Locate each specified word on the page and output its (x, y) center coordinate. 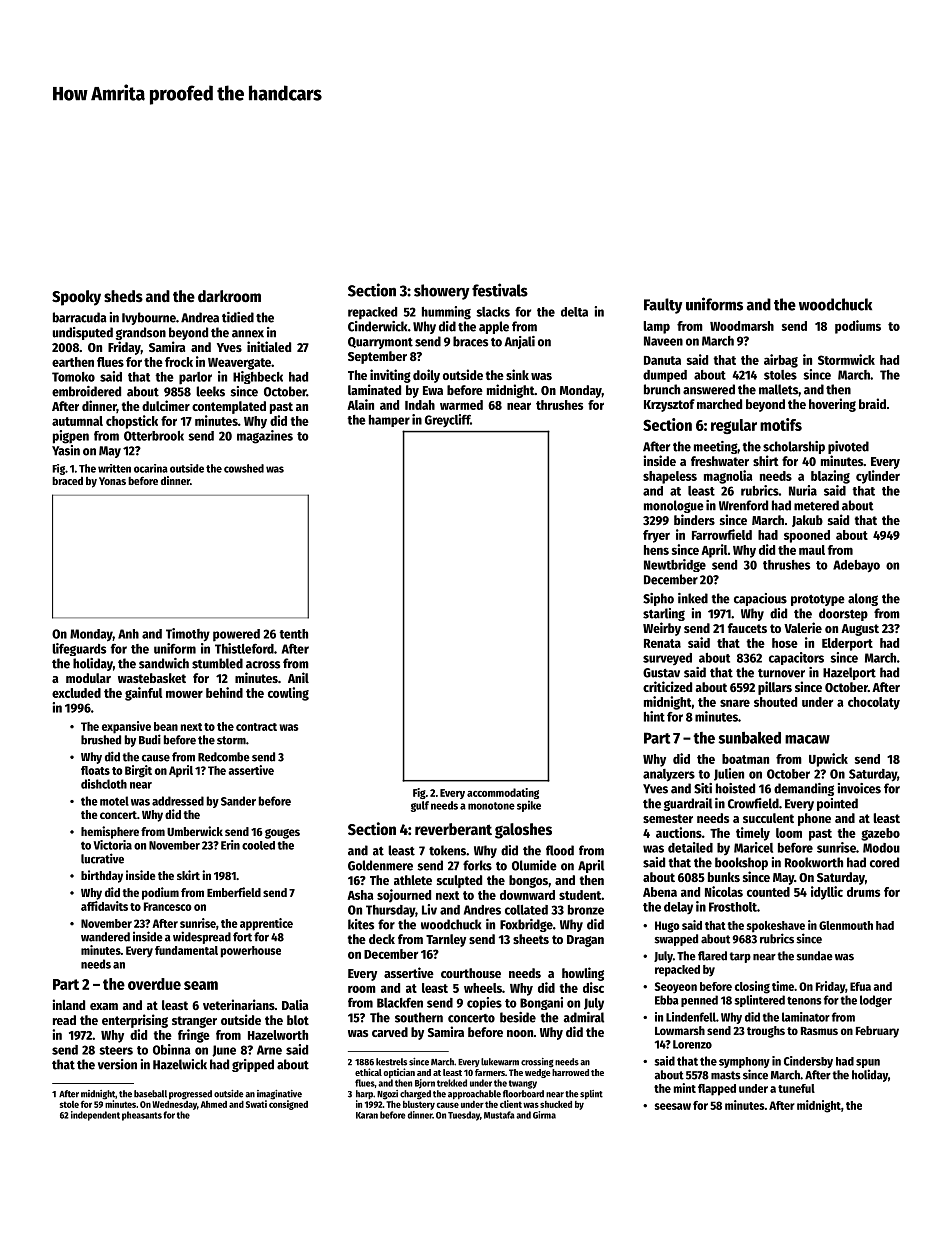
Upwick (828, 760)
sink (517, 374)
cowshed (244, 468)
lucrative (102, 858)
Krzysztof (669, 405)
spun (868, 1063)
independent (95, 1116)
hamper (389, 421)
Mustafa (499, 1115)
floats (95, 770)
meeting (716, 447)
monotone (491, 806)
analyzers (669, 775)
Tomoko (73, 377)
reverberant (453, 829)
